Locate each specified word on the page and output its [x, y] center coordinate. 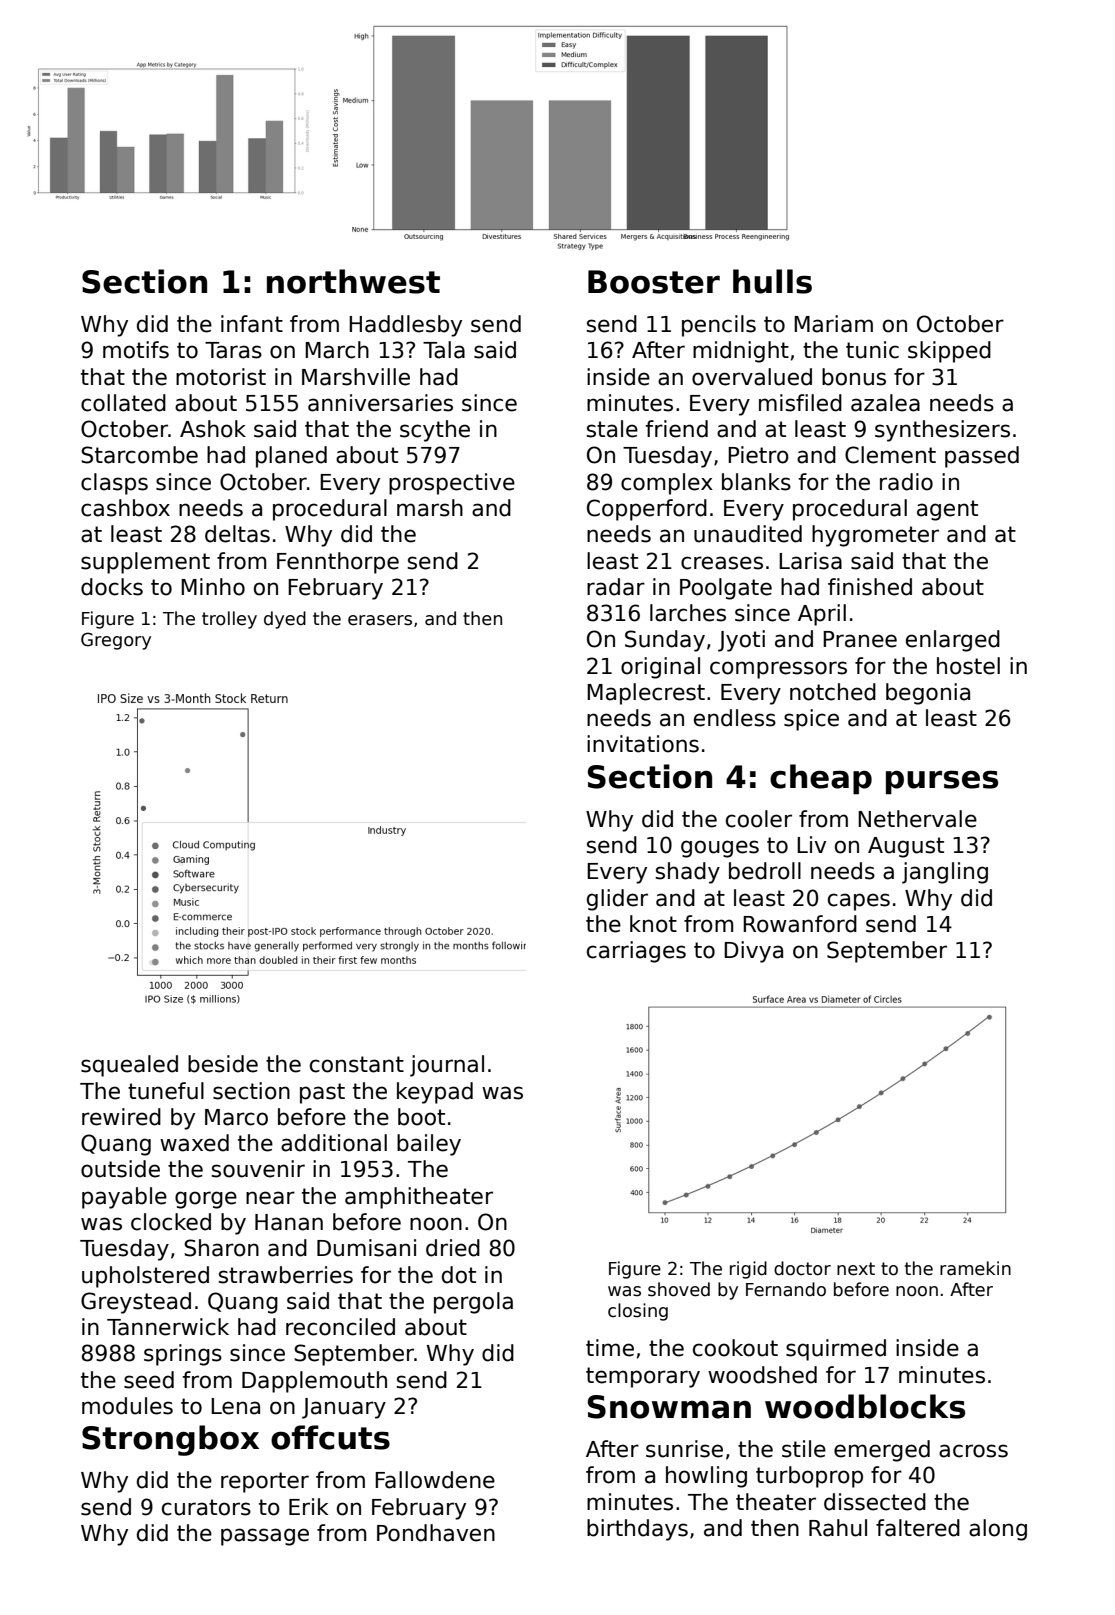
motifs [136, 350]
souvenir [258, 1169]
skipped [949, 352]
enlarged [953, 641]
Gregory [116, 641]
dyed [285, 620]
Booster [654, 282]
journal [447, 1066]
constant [357, 1064]
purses [942, 782]
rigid [748, 1270]
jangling [945, 873]
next [856, 1269]
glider [617, 900]
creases [722, 563]
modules [127, 1406]
